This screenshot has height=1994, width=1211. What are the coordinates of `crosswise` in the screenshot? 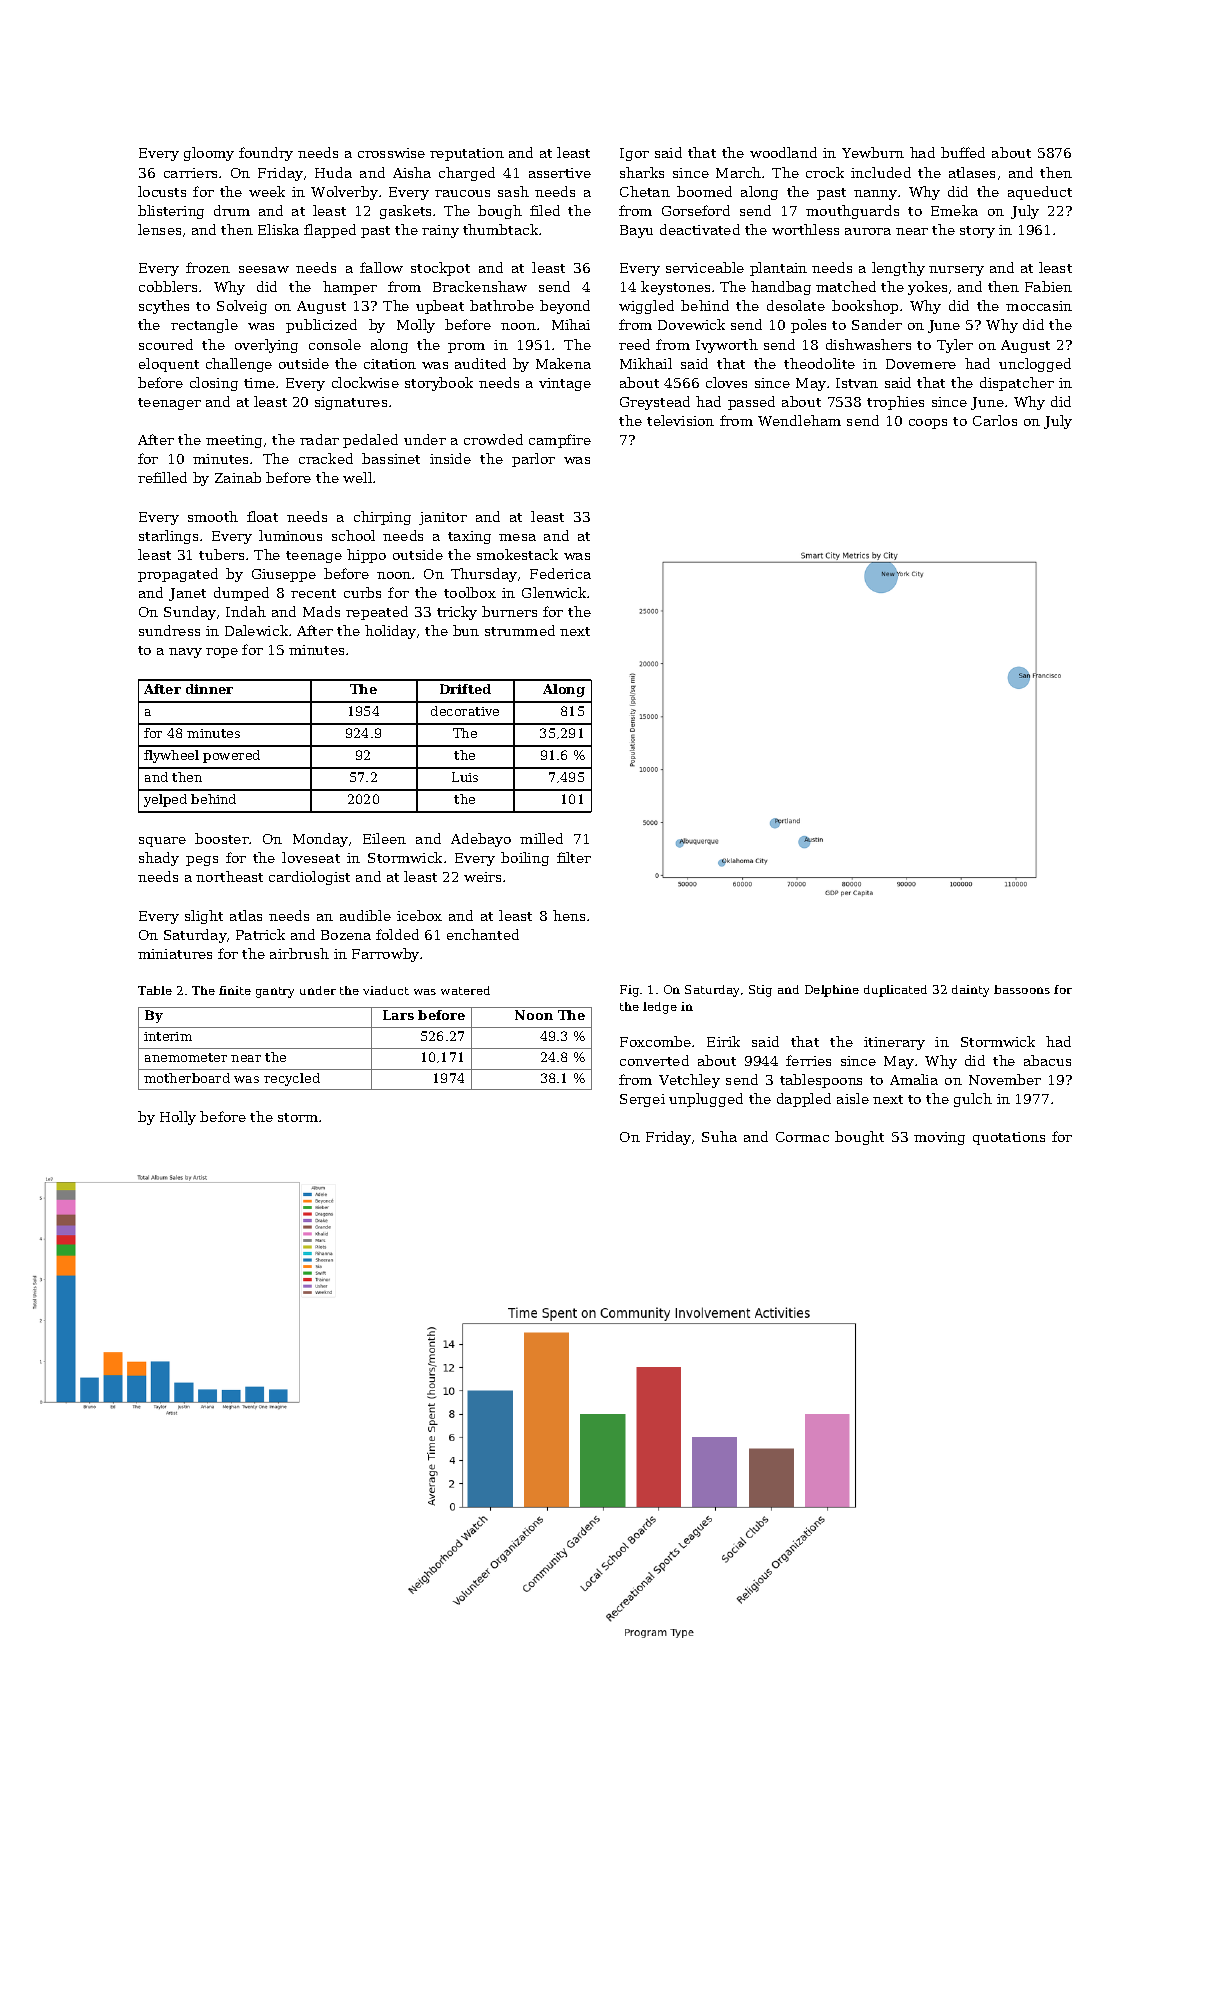 It's located at (391, 153).
